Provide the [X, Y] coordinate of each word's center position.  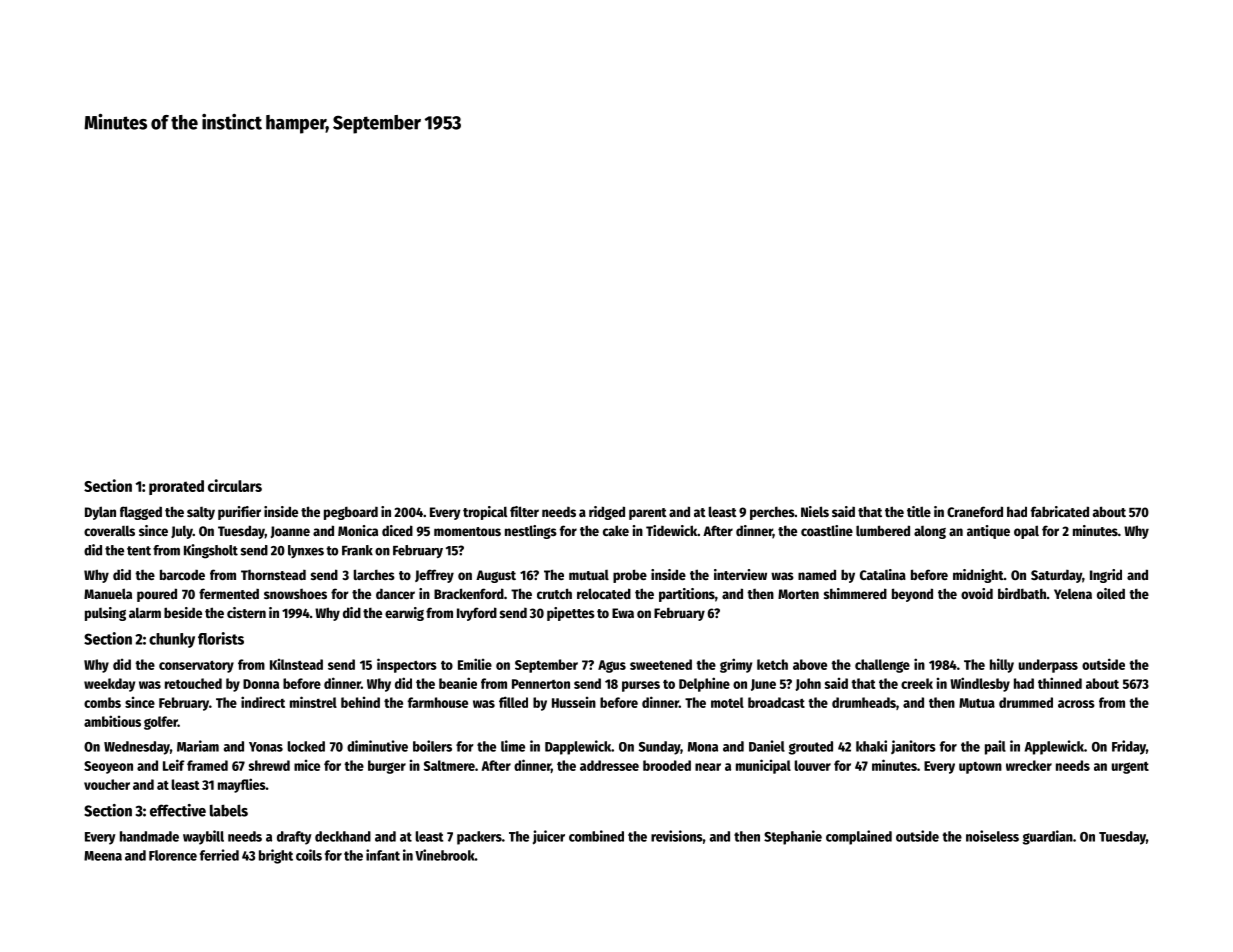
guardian [1048, 837]
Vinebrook [445, 855]
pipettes [571, 614]
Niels [815, 511]
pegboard [351, 513]
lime [513, 746]
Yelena [1073, 594]
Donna [261, 684]
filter [524, 511]
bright [276, 856]
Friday [1129, 747]
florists [221, 638]
